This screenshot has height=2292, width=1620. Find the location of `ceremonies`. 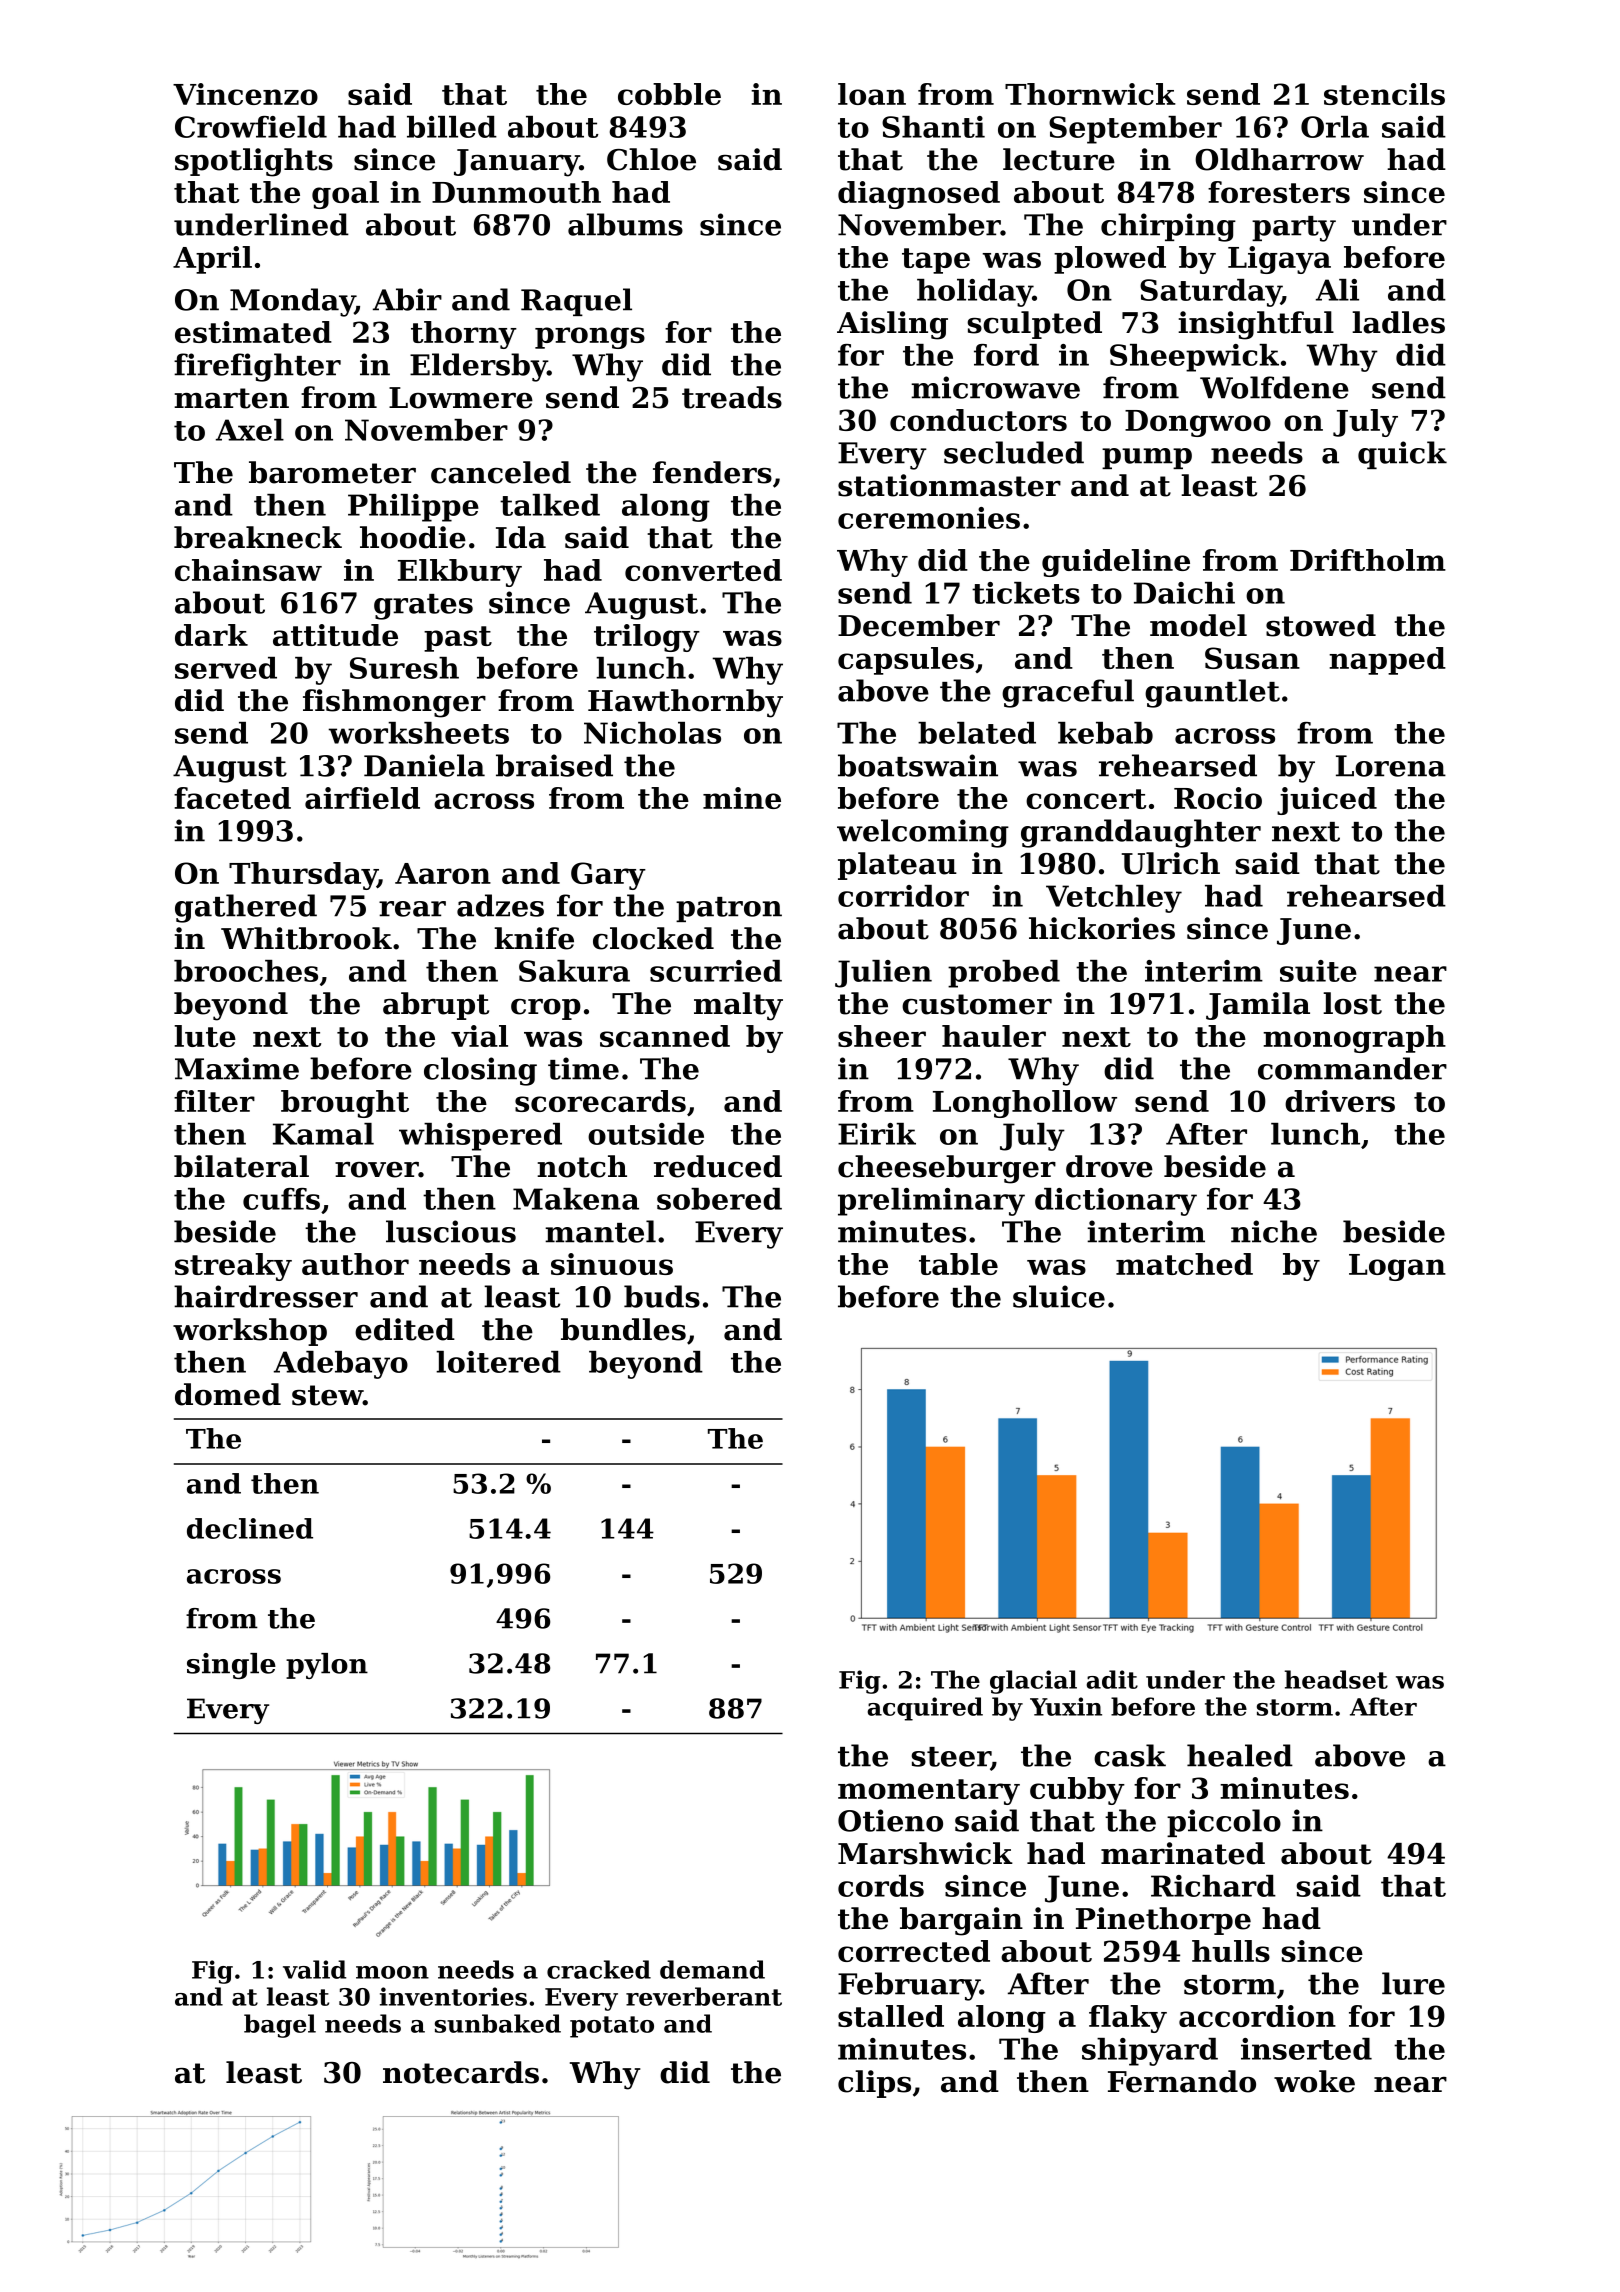

ceremonies is located at coordinates (929, 518).
